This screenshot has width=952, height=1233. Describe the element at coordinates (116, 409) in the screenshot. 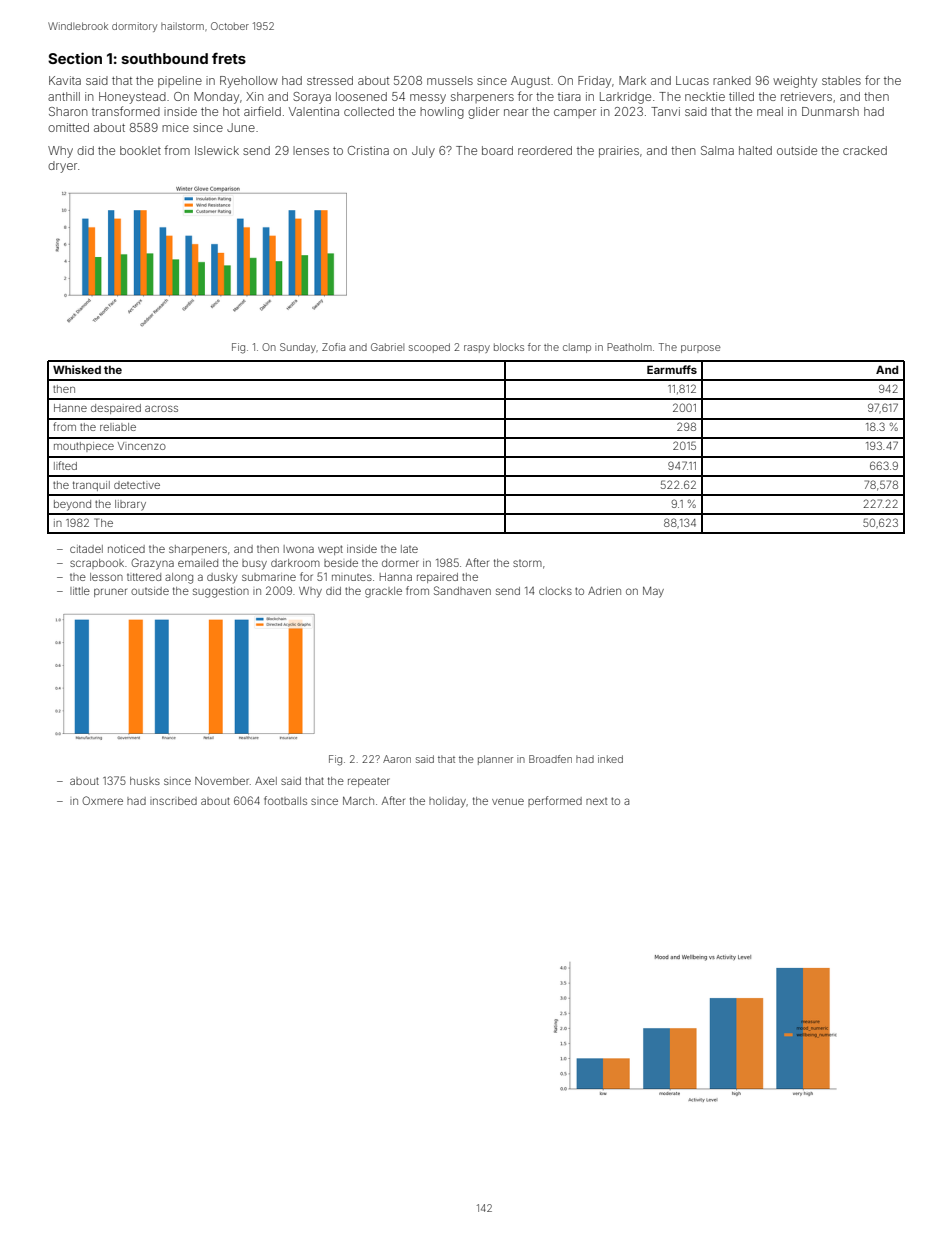

I see `despaired` at that location.
